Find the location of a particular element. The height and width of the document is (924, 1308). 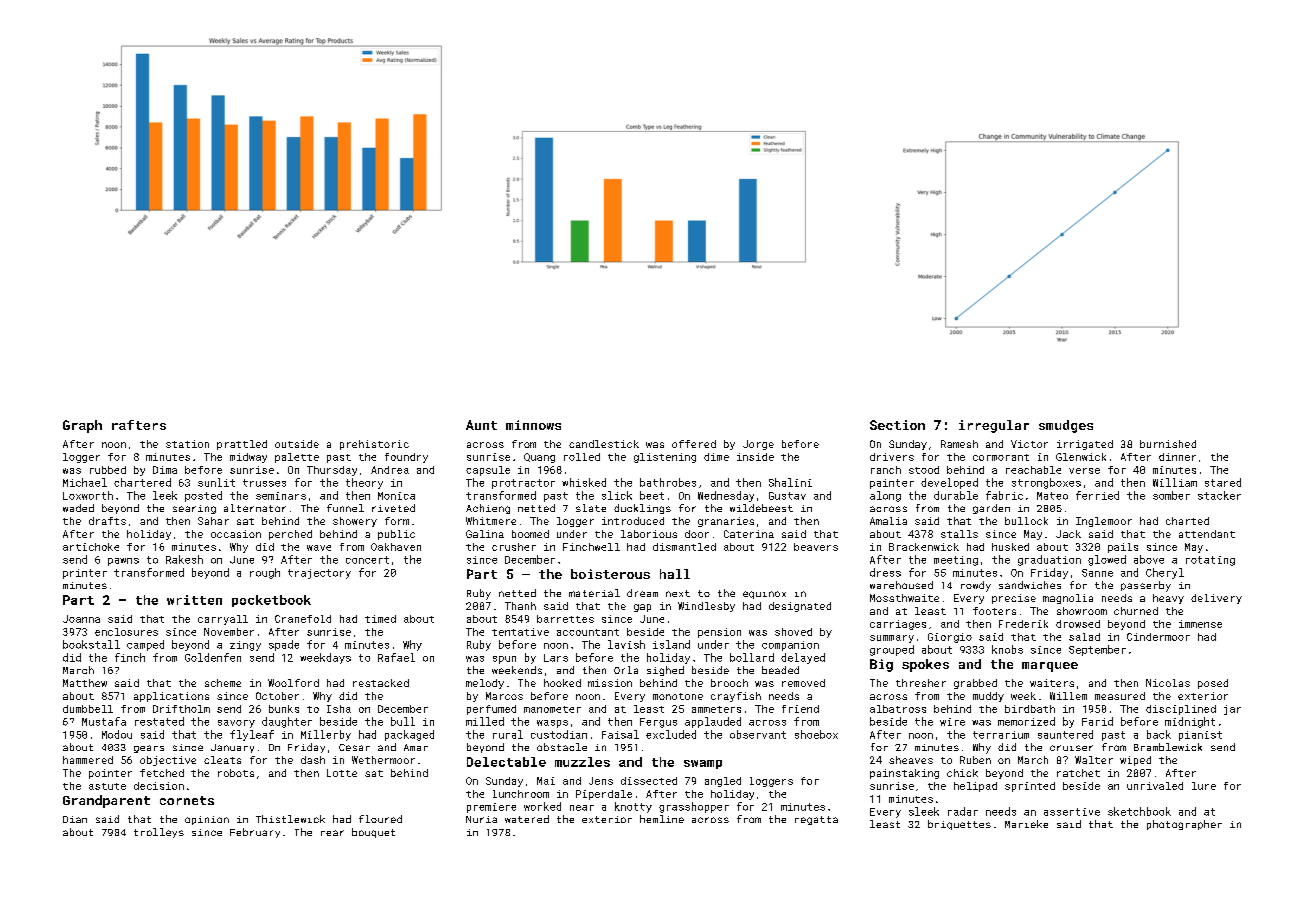

smudges is located at coordinates (1066, 426).
